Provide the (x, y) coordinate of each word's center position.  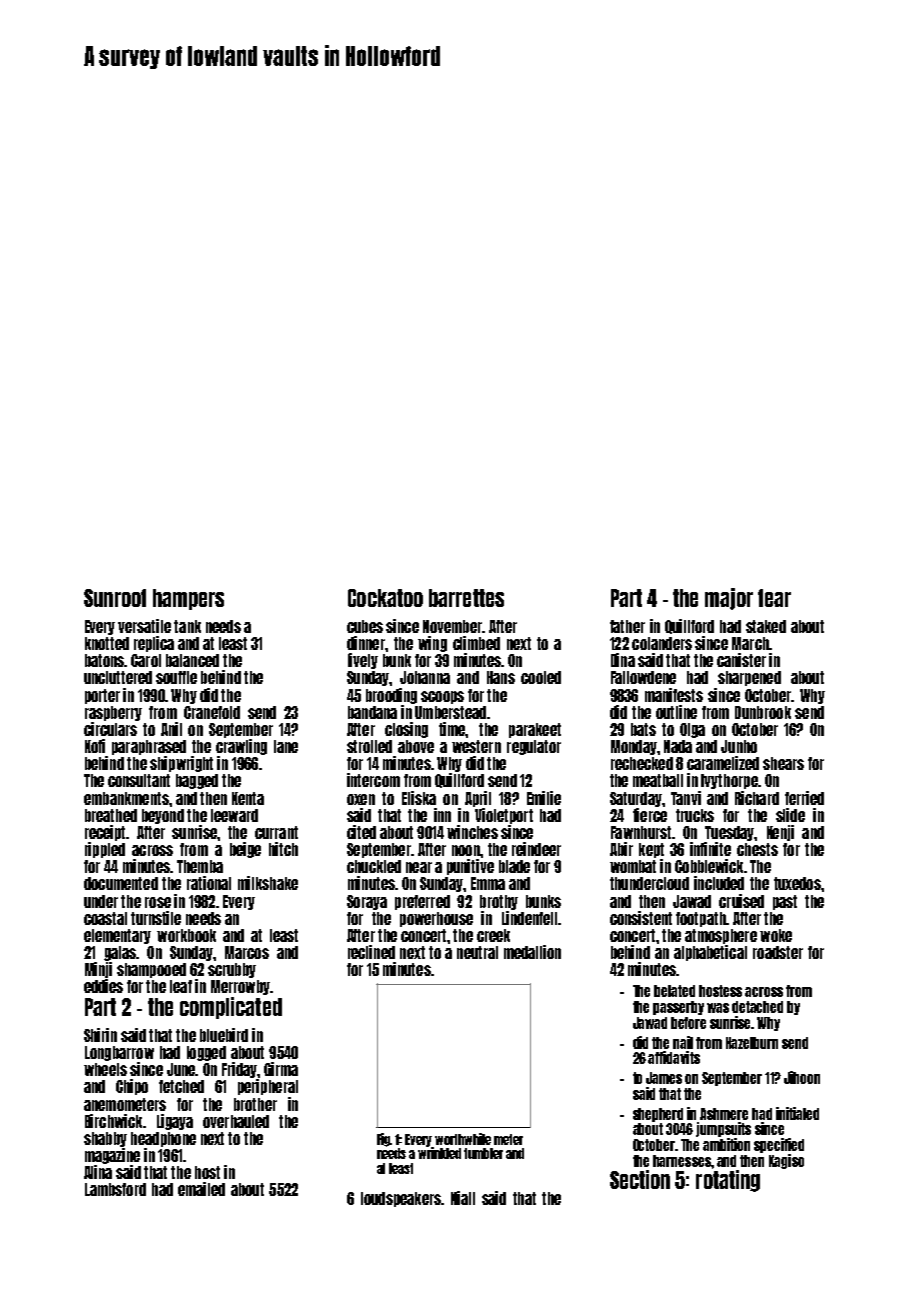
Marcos (247, 952)
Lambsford (115, 1189)
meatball (658, 780)
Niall (463, 1198)
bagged (197, 781)
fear (774, 598)
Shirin (100, 1035)
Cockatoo (385, 598)
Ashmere (724, 1114)
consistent (641, 918)
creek (493, 935)
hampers (188, 599)
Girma (281, 1069)
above (416, 746)
